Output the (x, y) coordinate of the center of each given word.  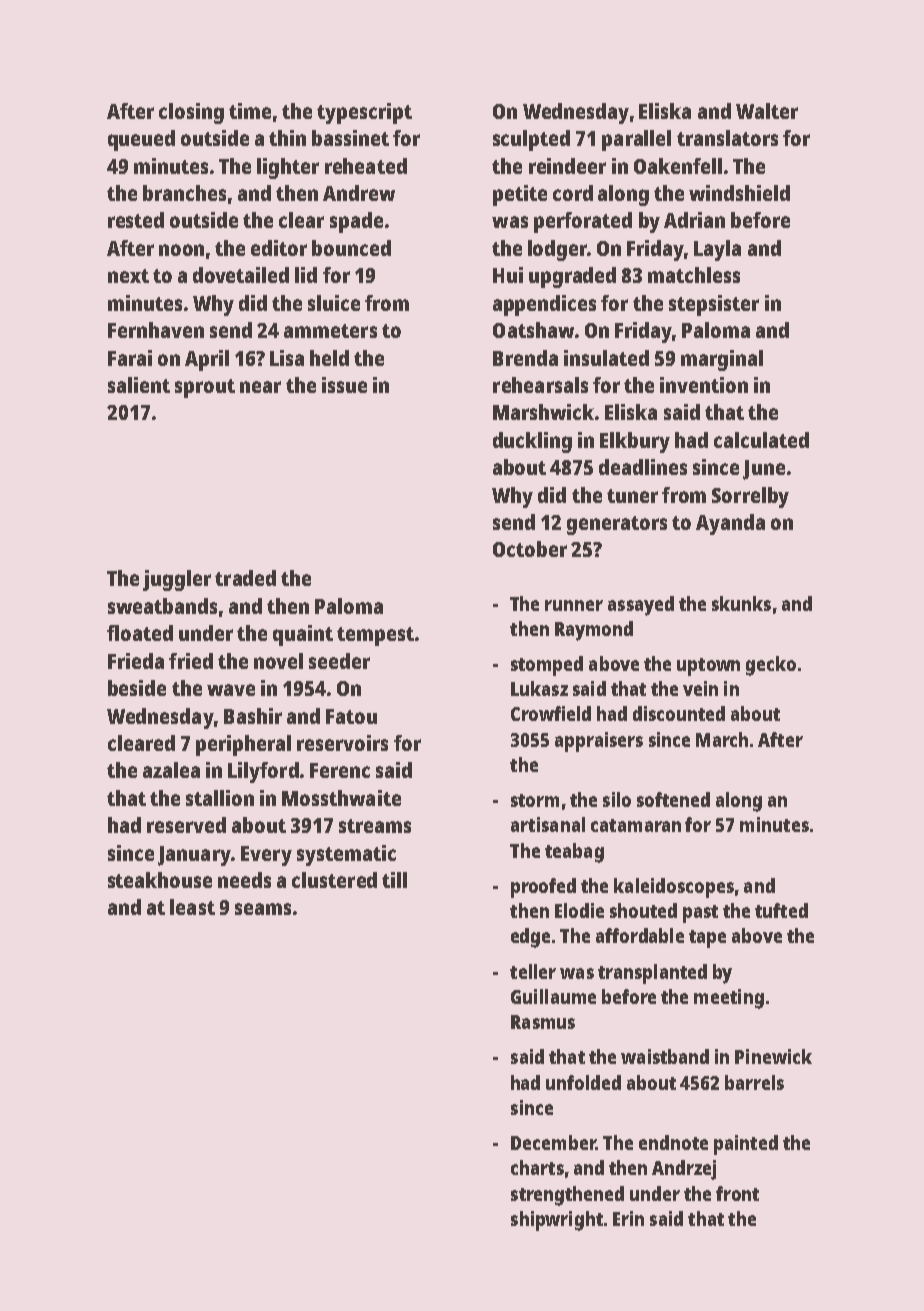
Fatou (351, 716)
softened (673, 799)
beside (137, 688)
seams (263, 909)
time (250, 111)
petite (520, 195)
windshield (739, 193)
